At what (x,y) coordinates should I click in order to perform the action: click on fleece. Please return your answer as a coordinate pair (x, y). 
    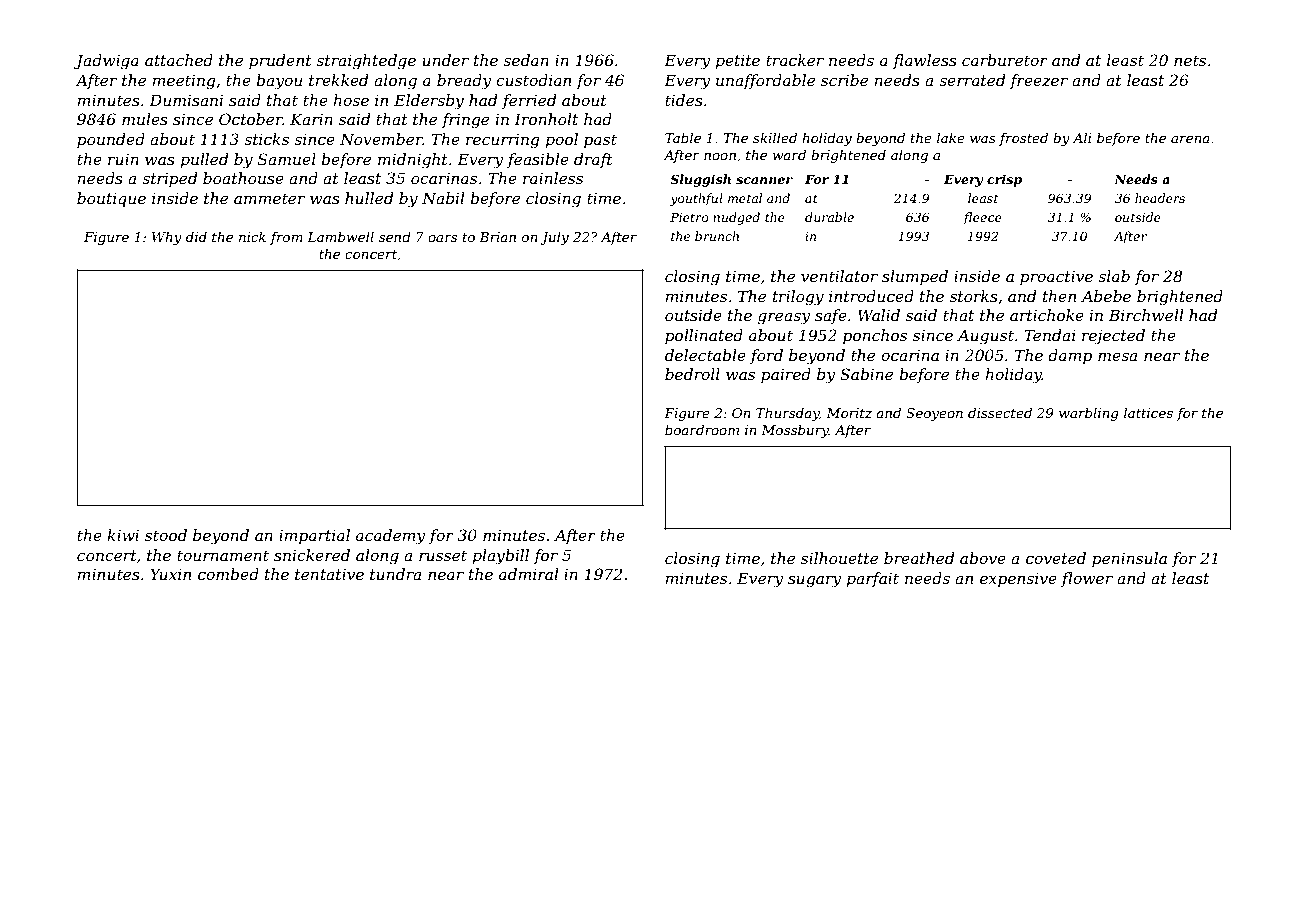
    Looking at the image, I should click on (982, 218).
